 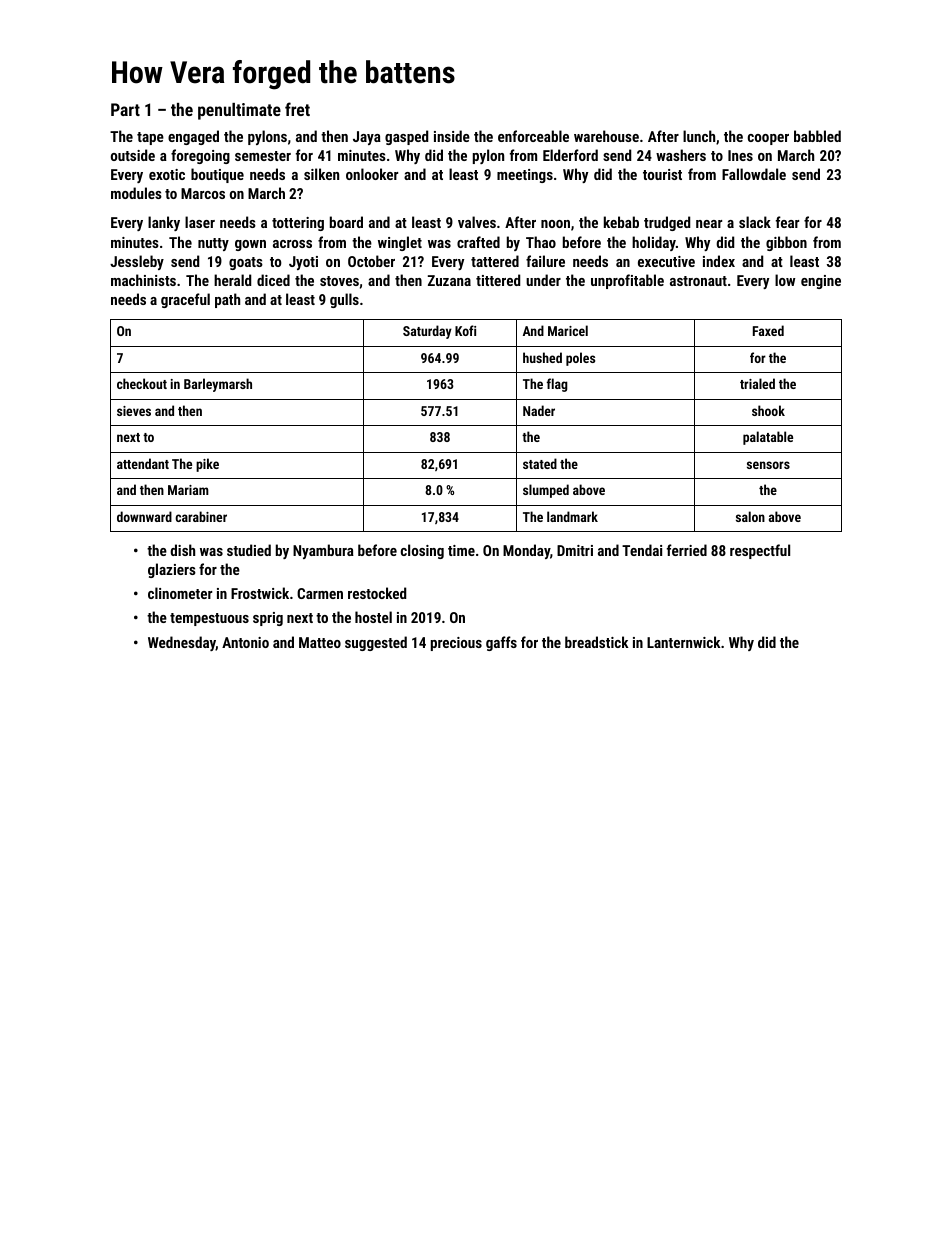 I want to click on flag, so click(x=557, y=385).
